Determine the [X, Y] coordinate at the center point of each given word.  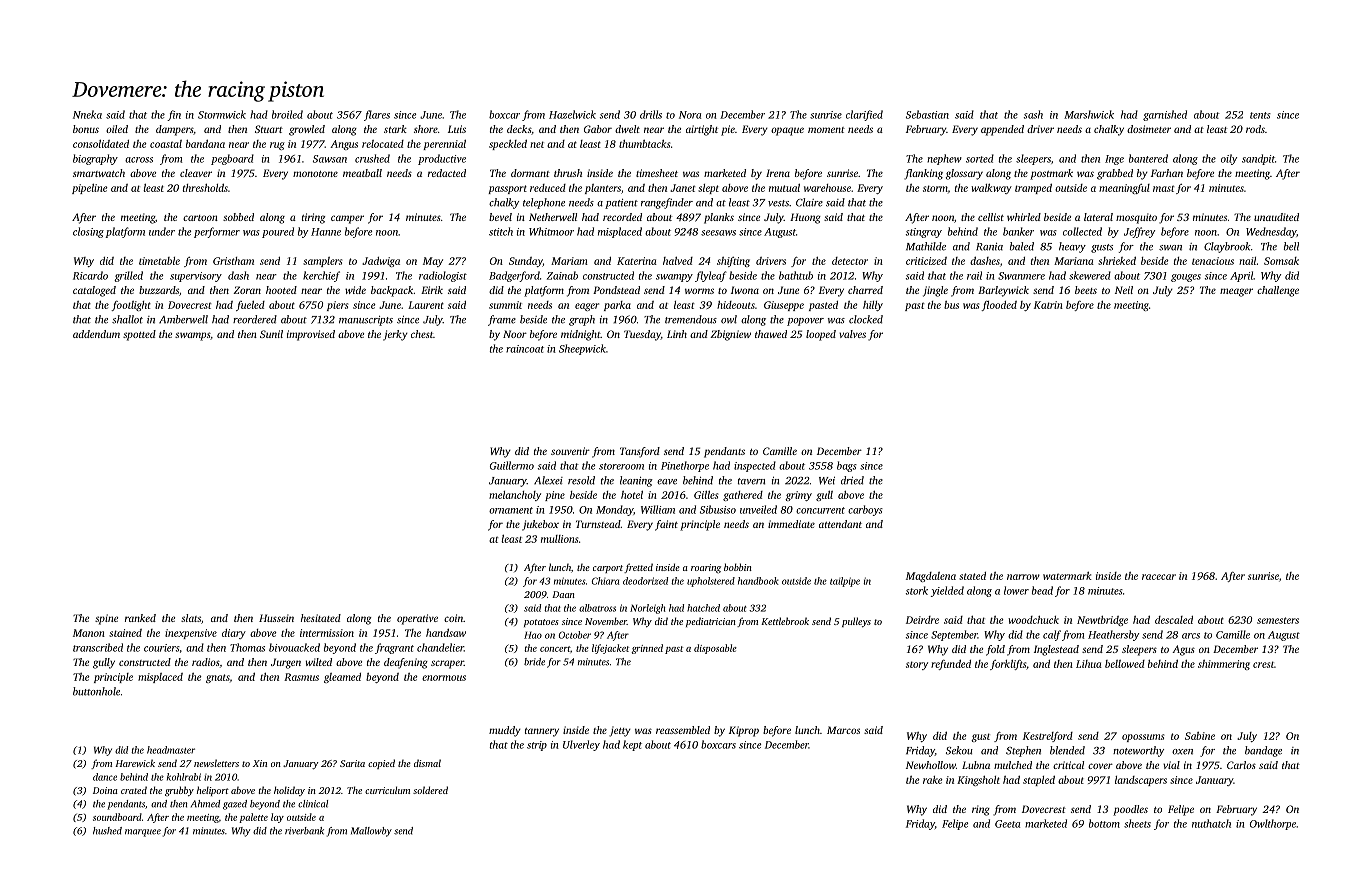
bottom [1104, 823]
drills [651, 114]
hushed [107, 831]
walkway [991, 188]
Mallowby [371, 832]
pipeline [89, 188]
